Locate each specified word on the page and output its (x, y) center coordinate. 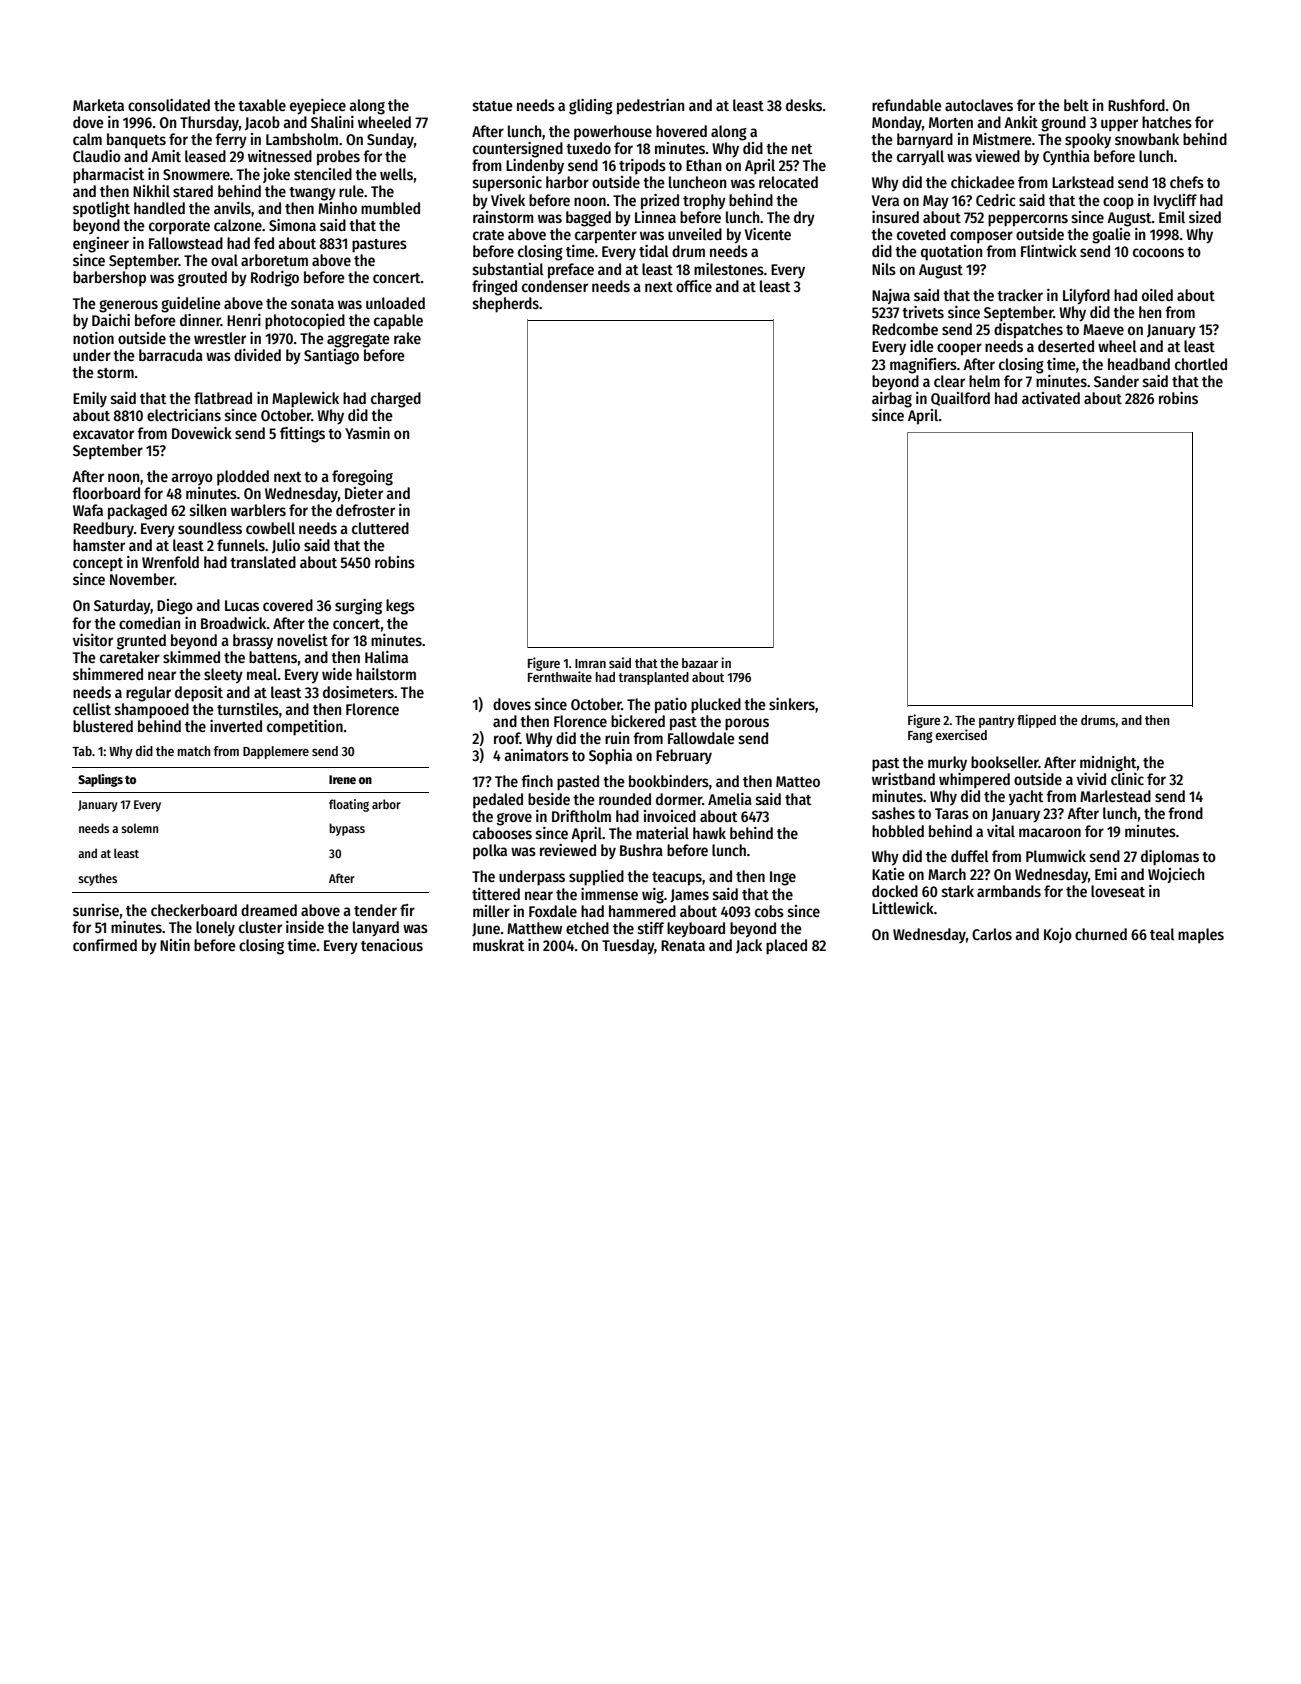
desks (804, 105)
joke (276, 175)
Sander (1116, 381)
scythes (97, 879)
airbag (892, 400)
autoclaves (979, 105)
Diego (175, 607)
